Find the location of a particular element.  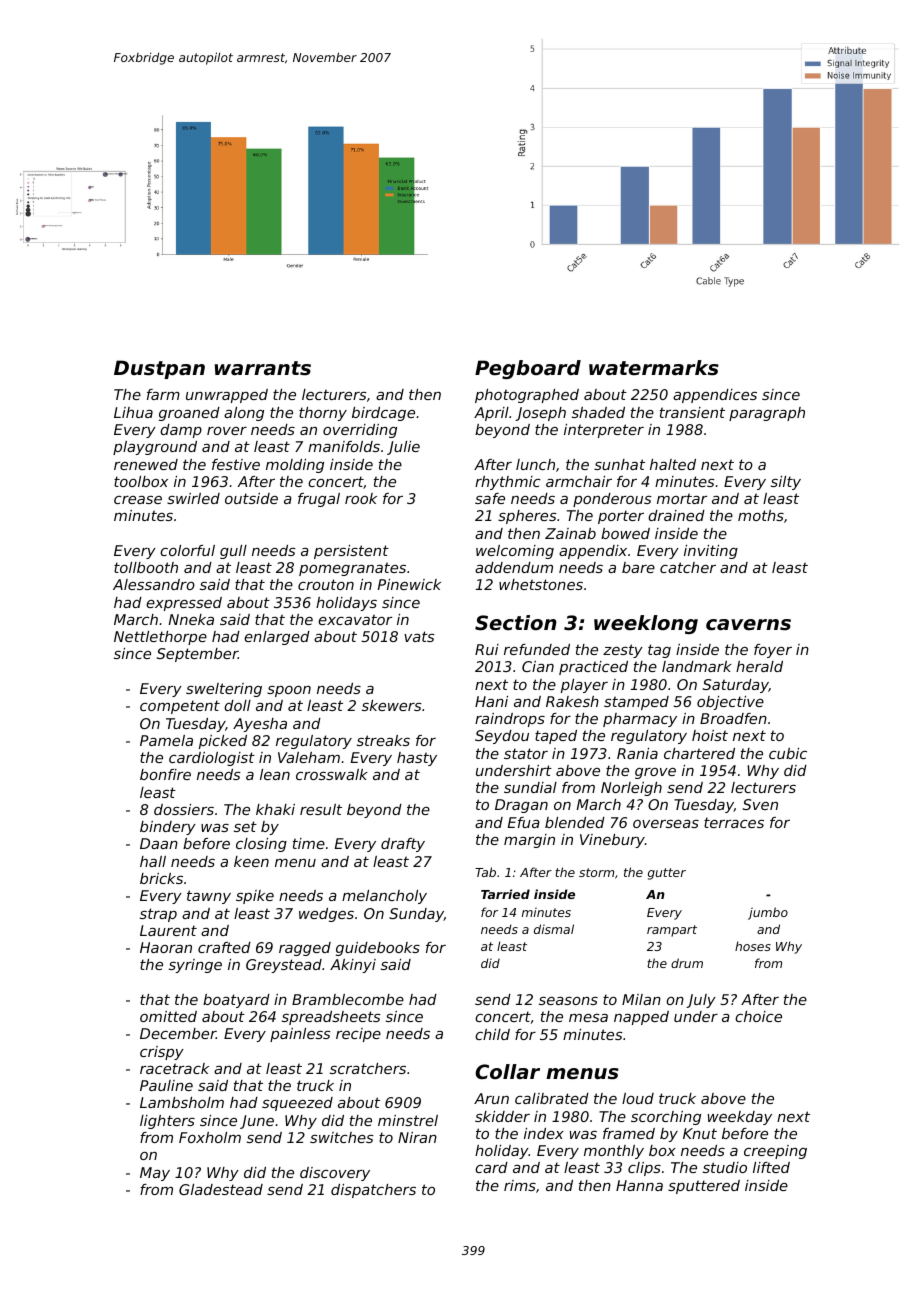

Pegboard is located at coordinates (528, 369).
